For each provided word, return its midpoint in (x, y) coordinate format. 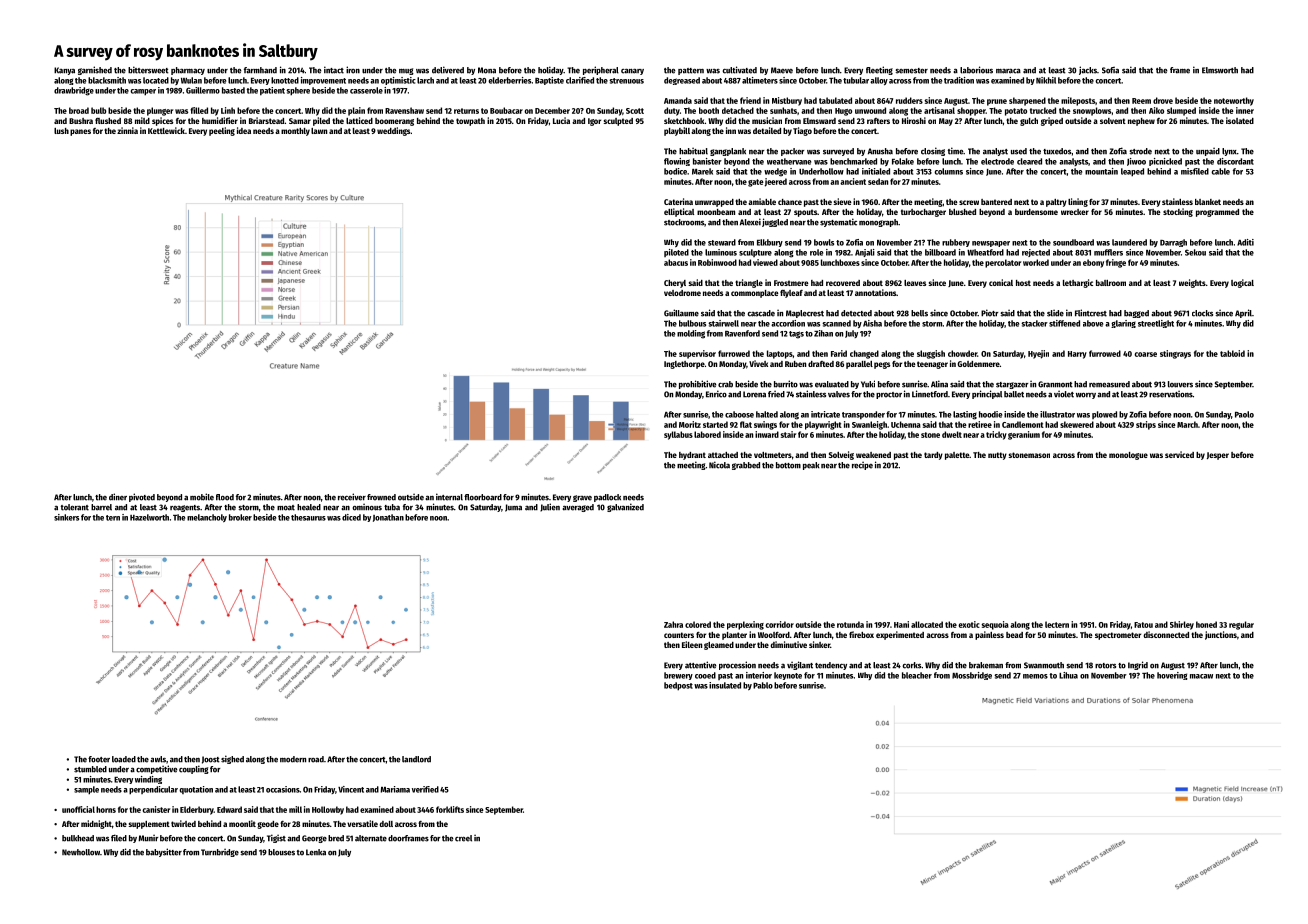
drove (1163, 100)
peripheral (601, 70)
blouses (281, 852)
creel (463, 838)
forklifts (450, 809)
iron (353, 70)
